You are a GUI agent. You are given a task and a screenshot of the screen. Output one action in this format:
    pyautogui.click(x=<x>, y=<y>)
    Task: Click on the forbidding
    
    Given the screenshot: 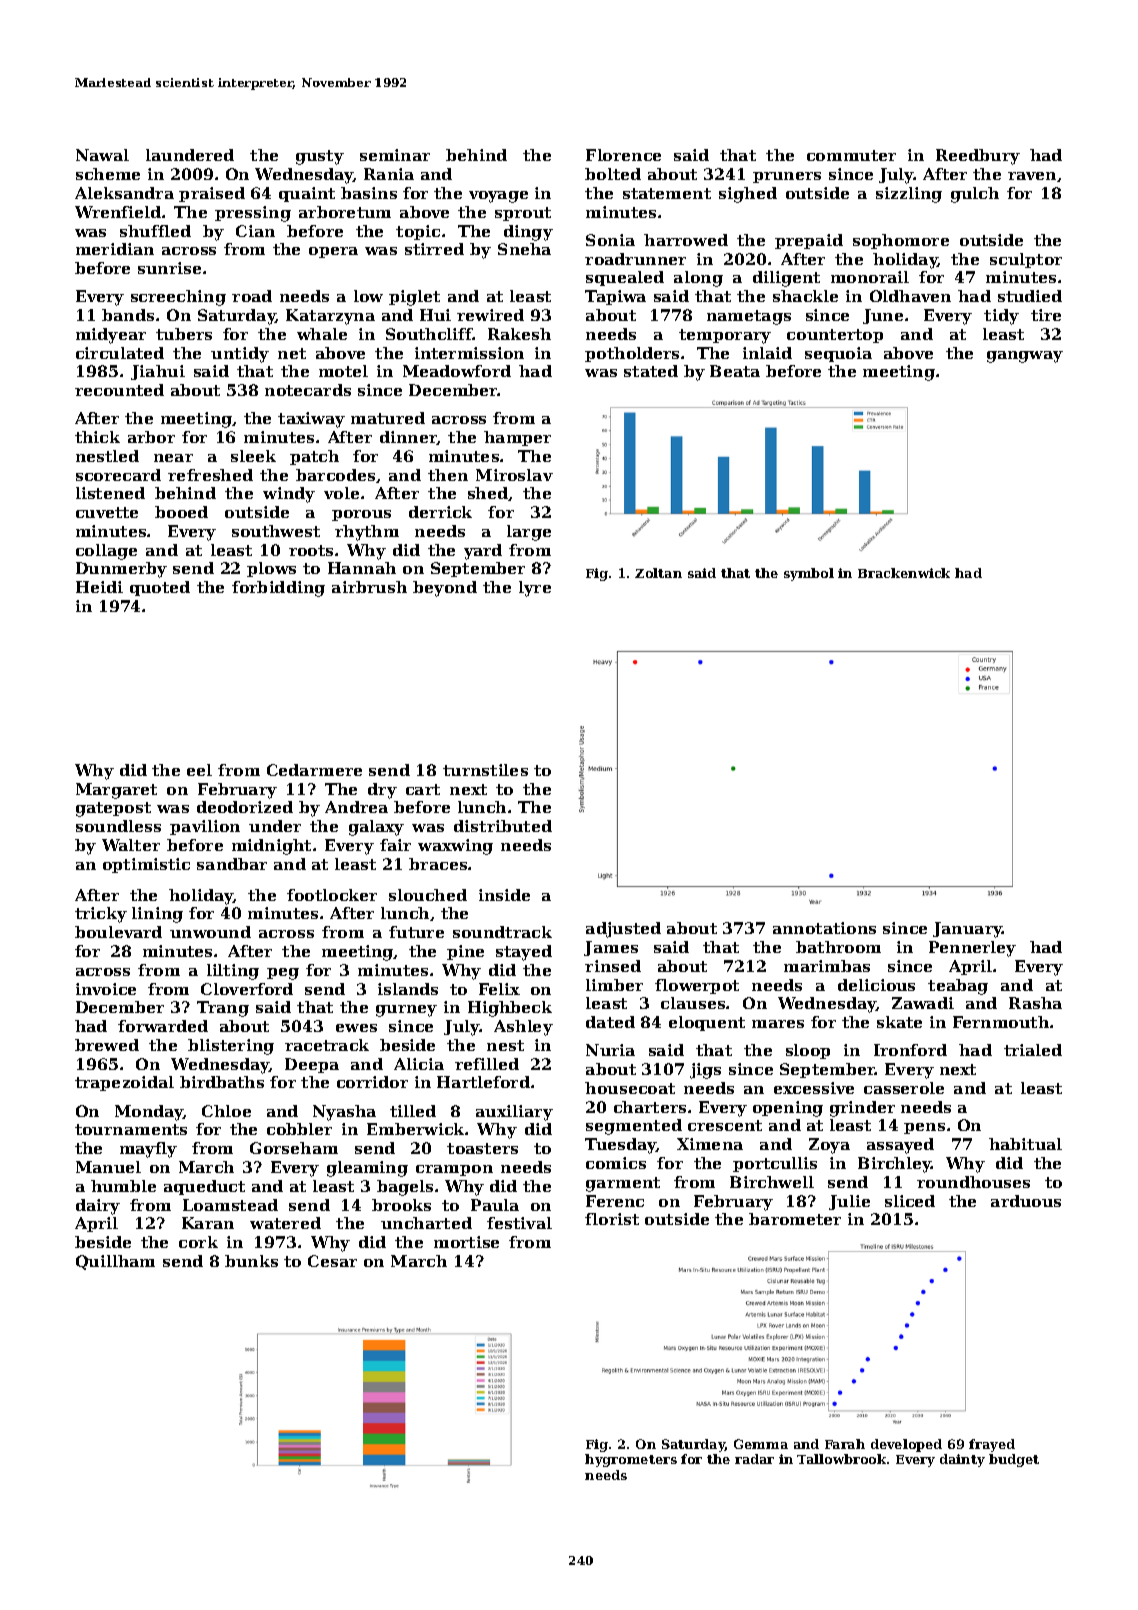 What is the action you would take?
    pyautogui.click(x=278, y=589)
